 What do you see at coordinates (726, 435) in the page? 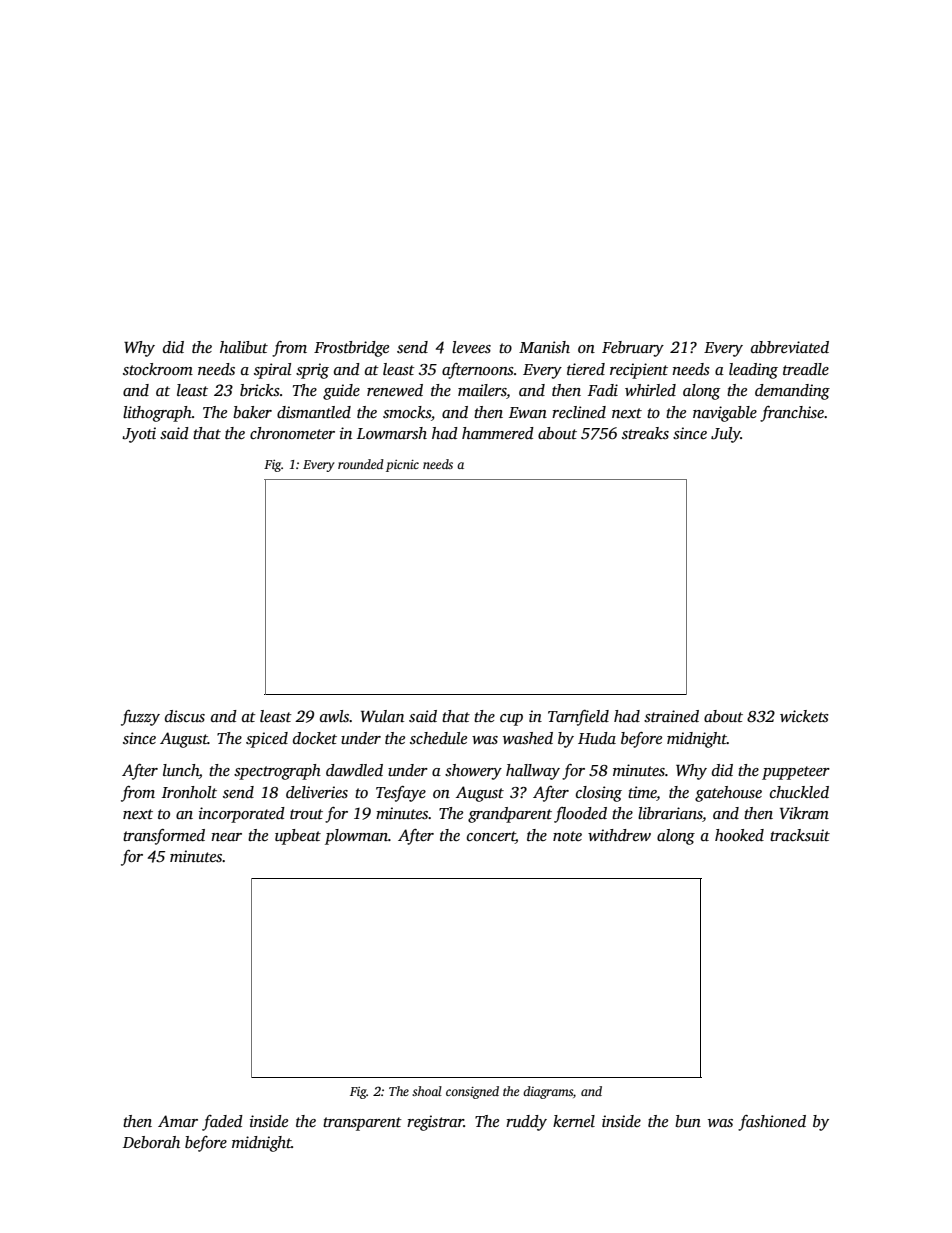
I see `July` at bounding box center [726, 435].
